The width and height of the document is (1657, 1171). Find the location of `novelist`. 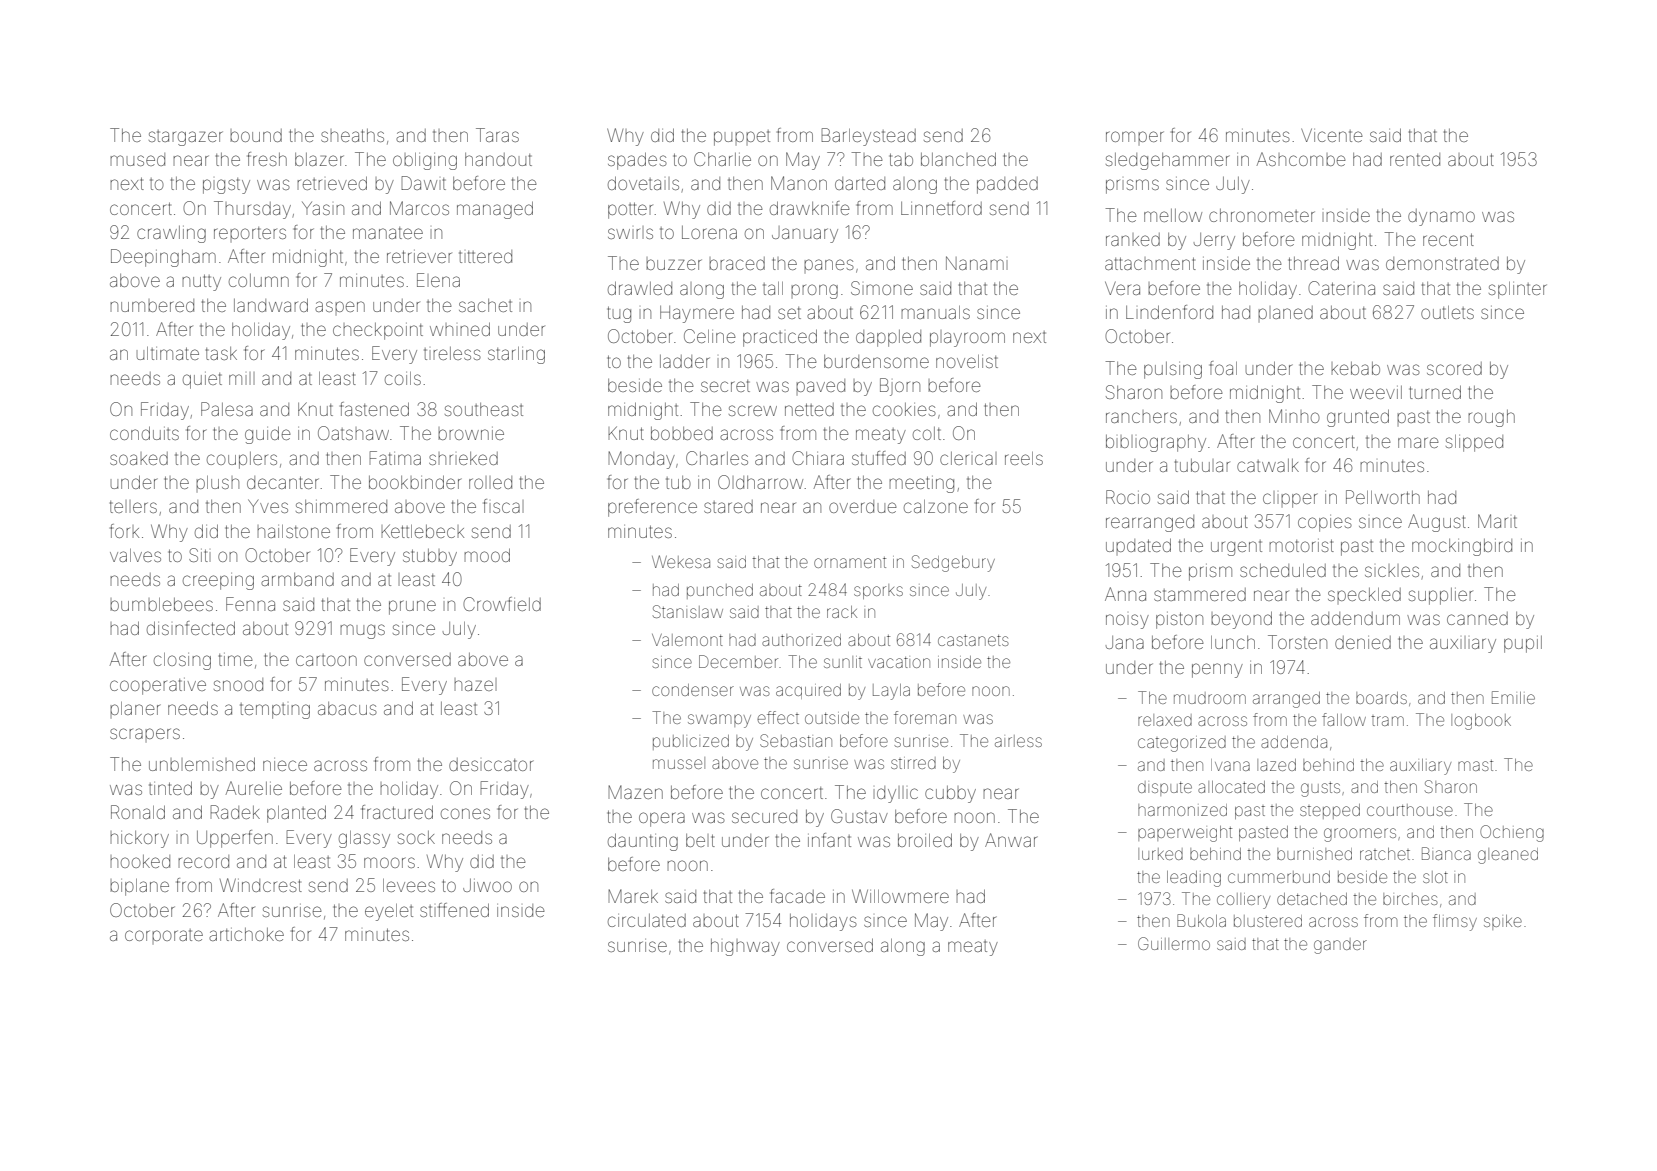

novelist is located at coordinates (967, 361).
